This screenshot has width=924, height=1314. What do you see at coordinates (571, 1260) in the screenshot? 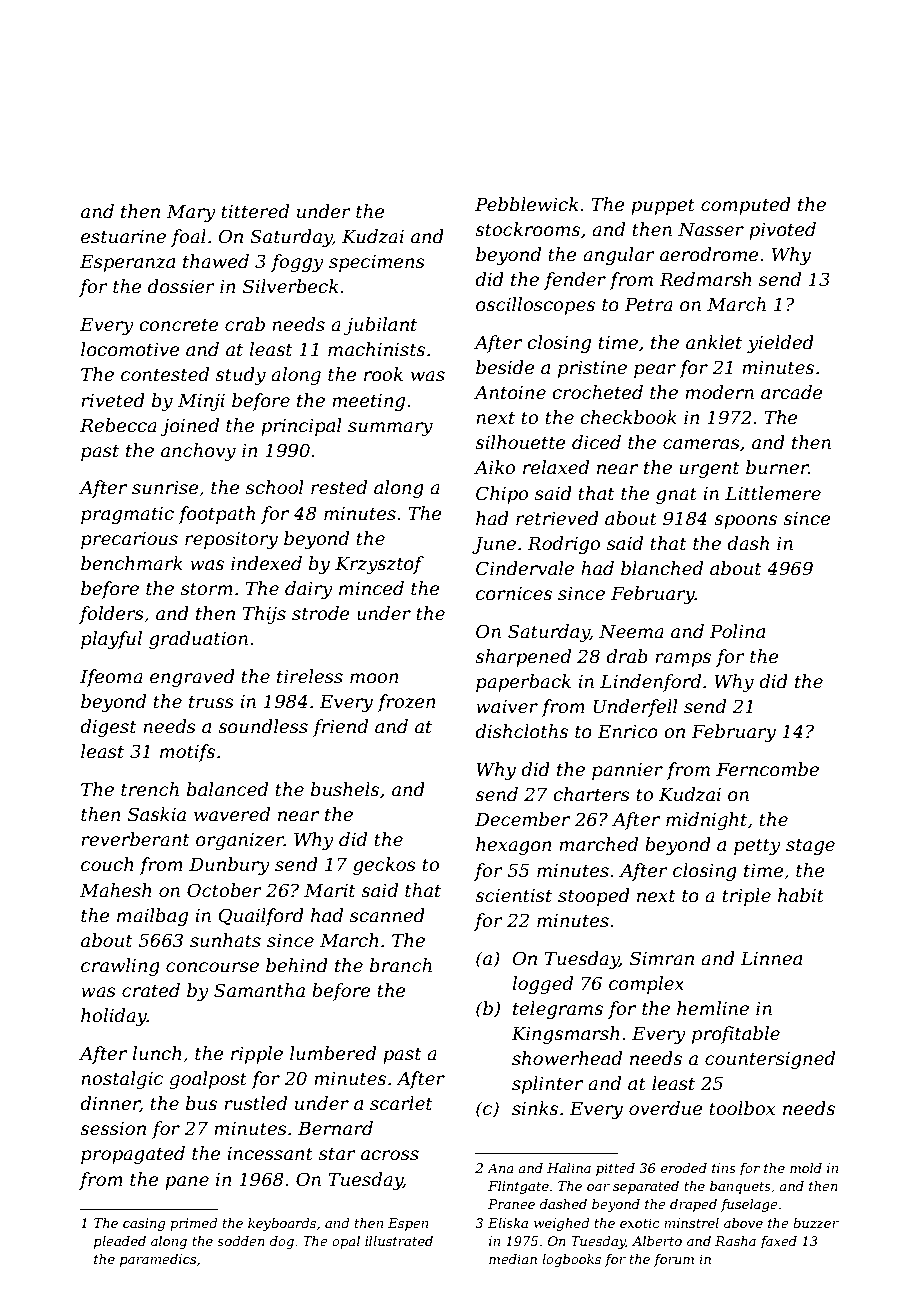
I see `logbooks` at bounding box center [571, 1260].
